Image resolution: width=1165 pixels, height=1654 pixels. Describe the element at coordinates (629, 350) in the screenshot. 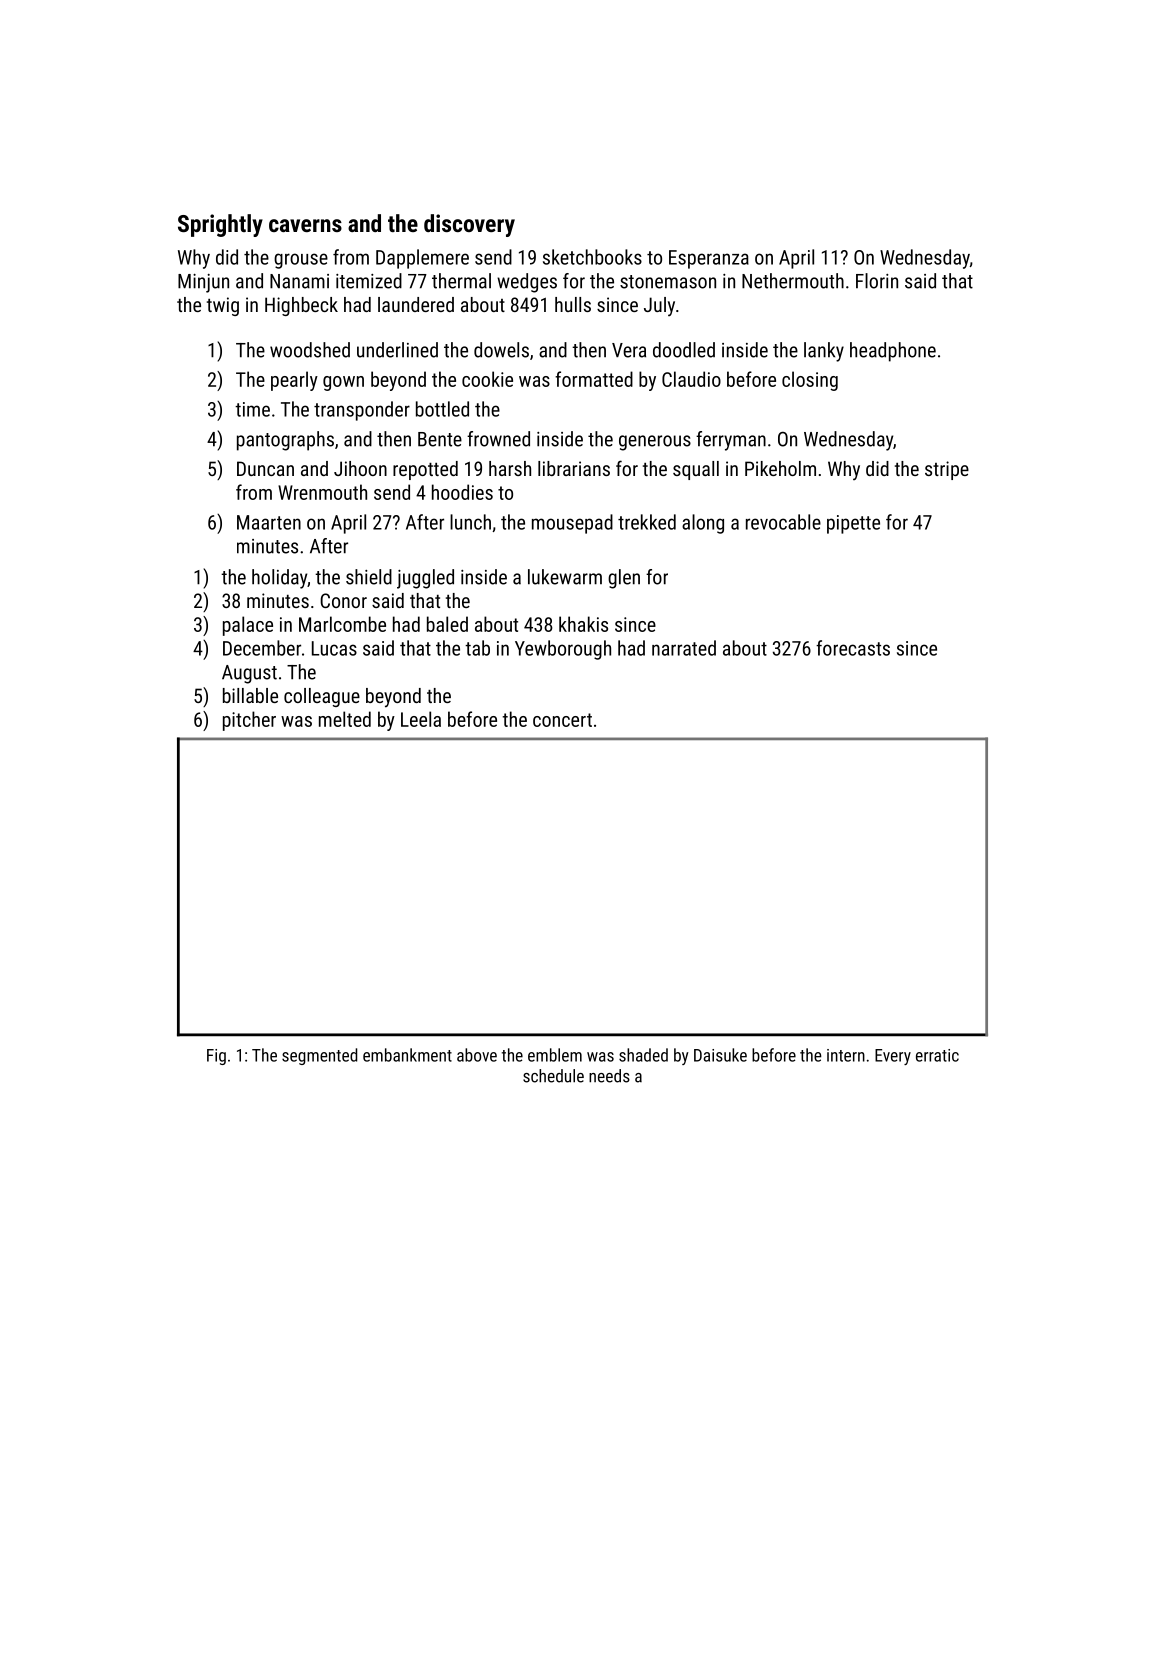

I see `Vera` at that location.
